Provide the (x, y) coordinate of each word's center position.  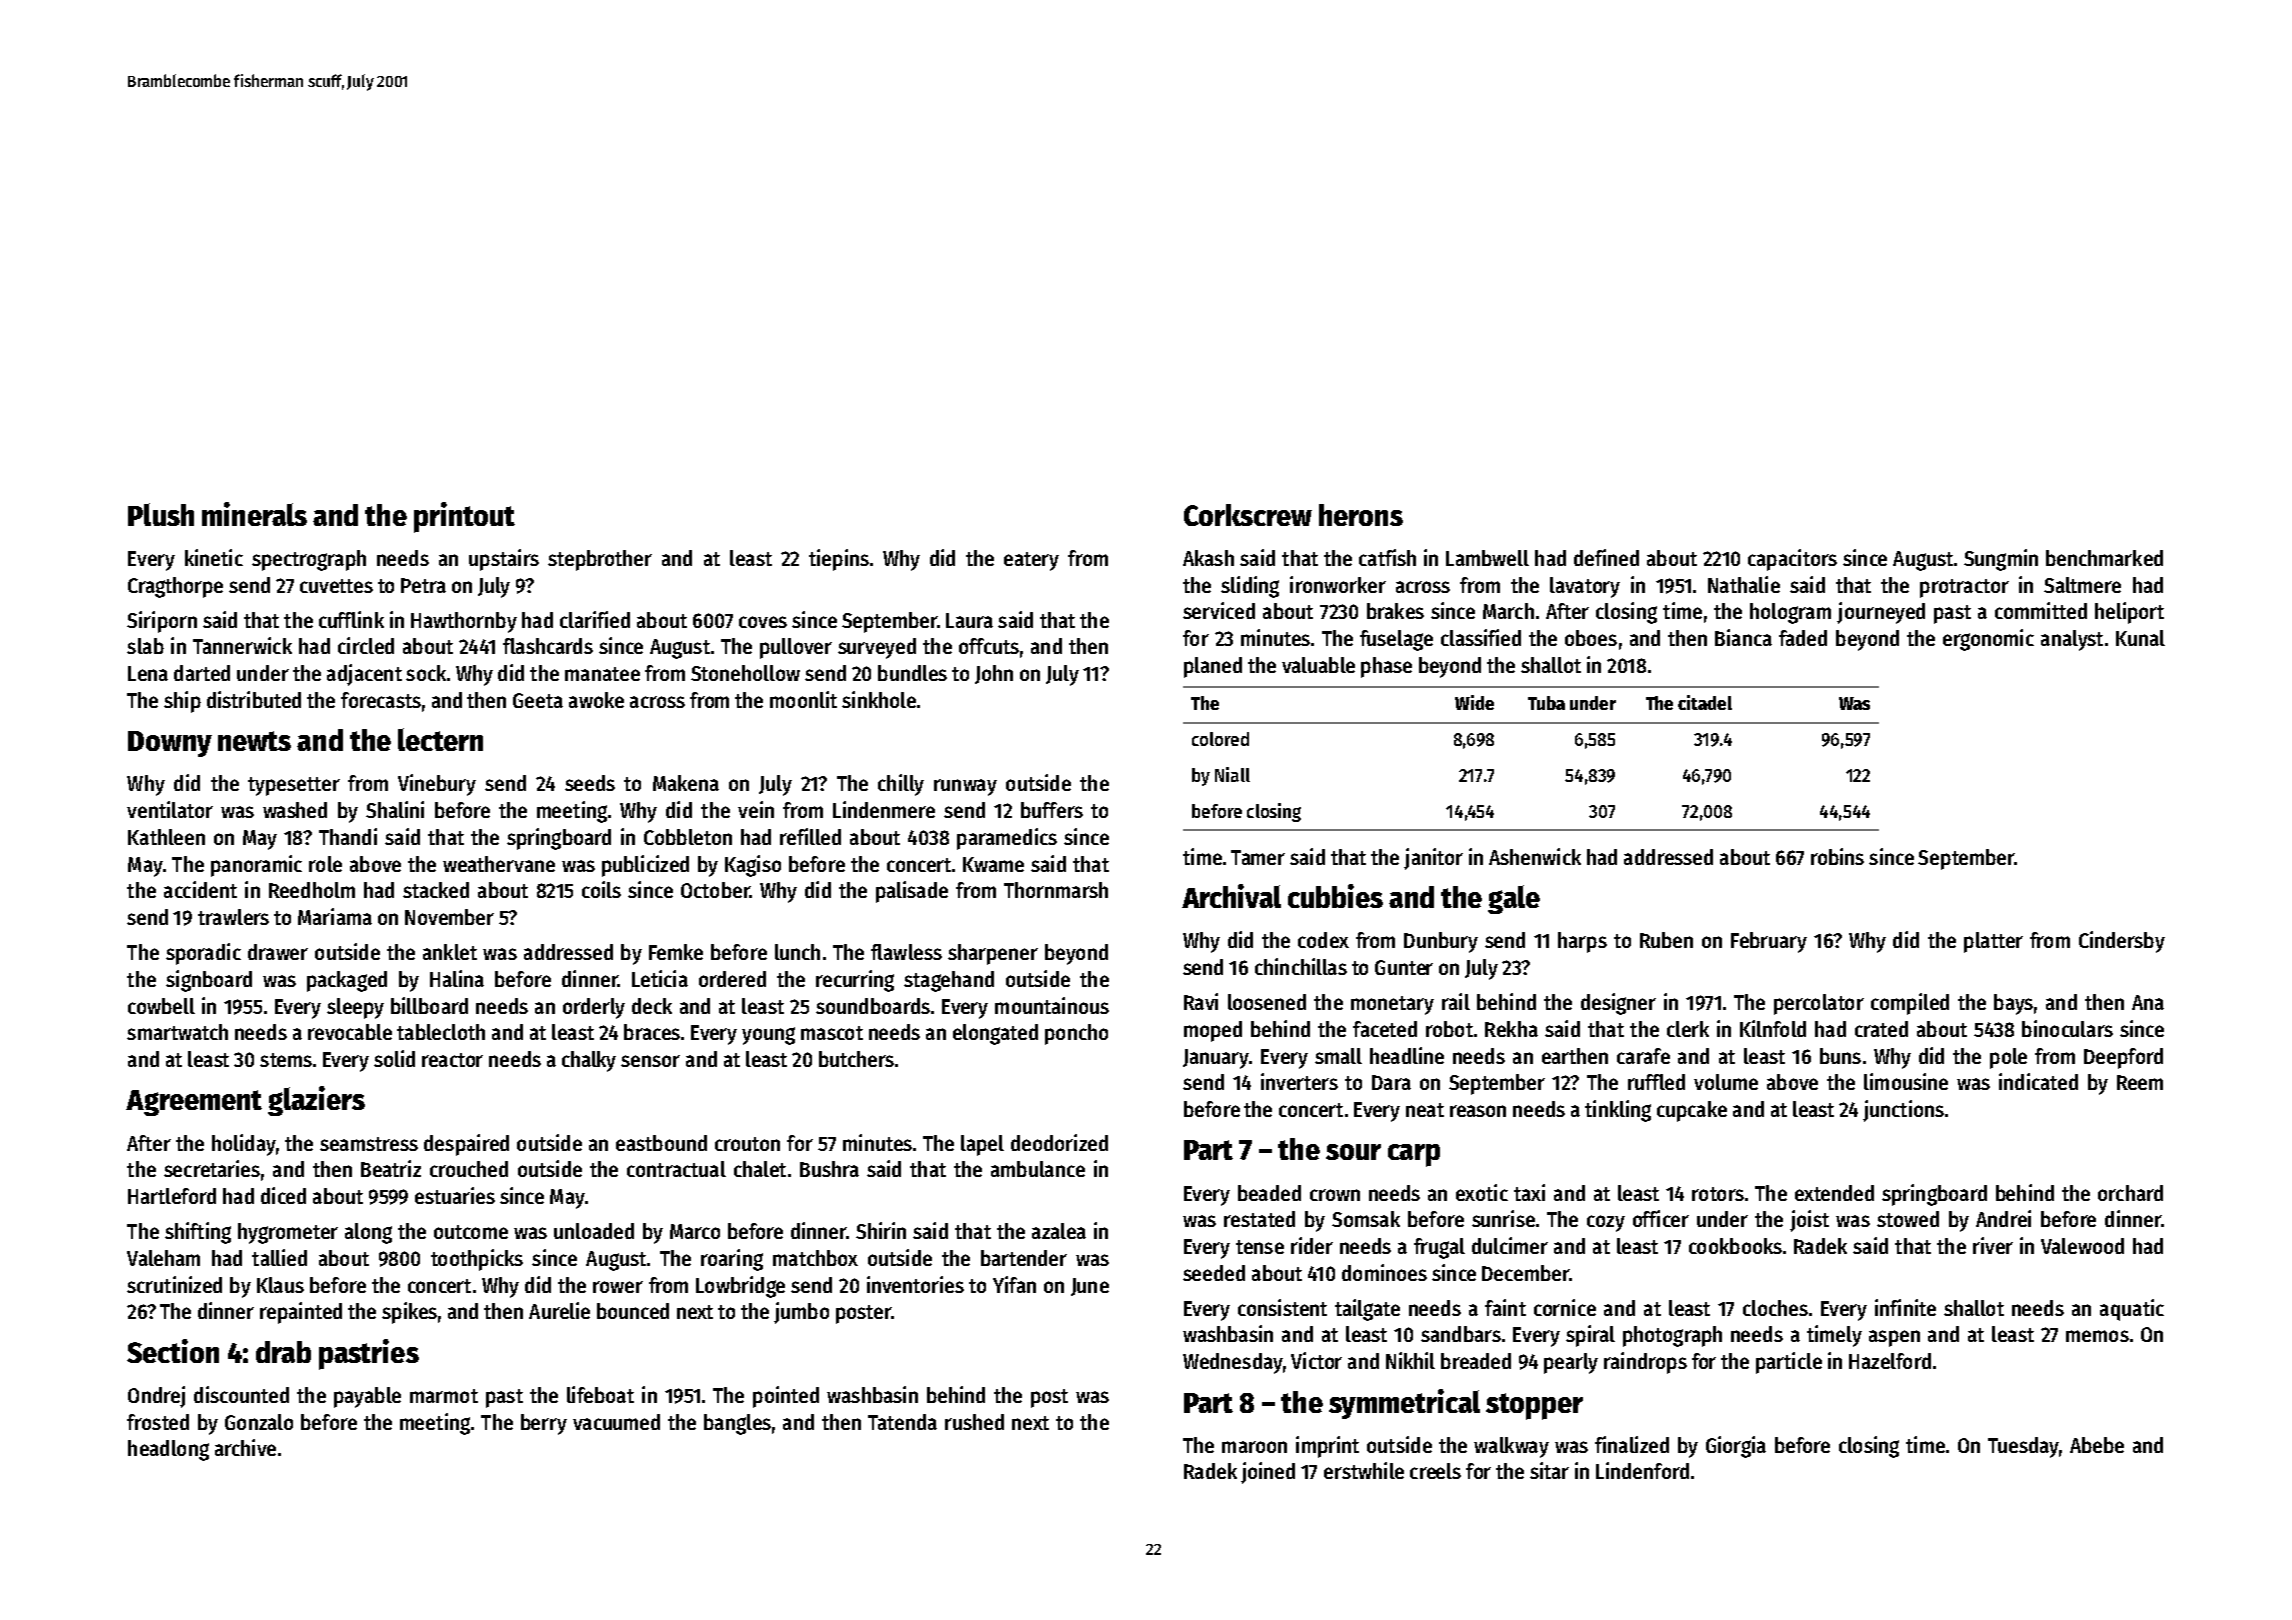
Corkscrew (1248, 515)
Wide (1474, 702)
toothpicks (477, 1260)
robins (1837, 856)
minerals (254, 514)
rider (1312, 1245)
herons (1361, 515)
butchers (856, 1059)
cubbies (1335, 896)
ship (182, 702)
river (1993, 1245)
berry (544, 1424)
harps (1582, 942)
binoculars (2067, 1028)
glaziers (316, 1101)
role (325, 864)
